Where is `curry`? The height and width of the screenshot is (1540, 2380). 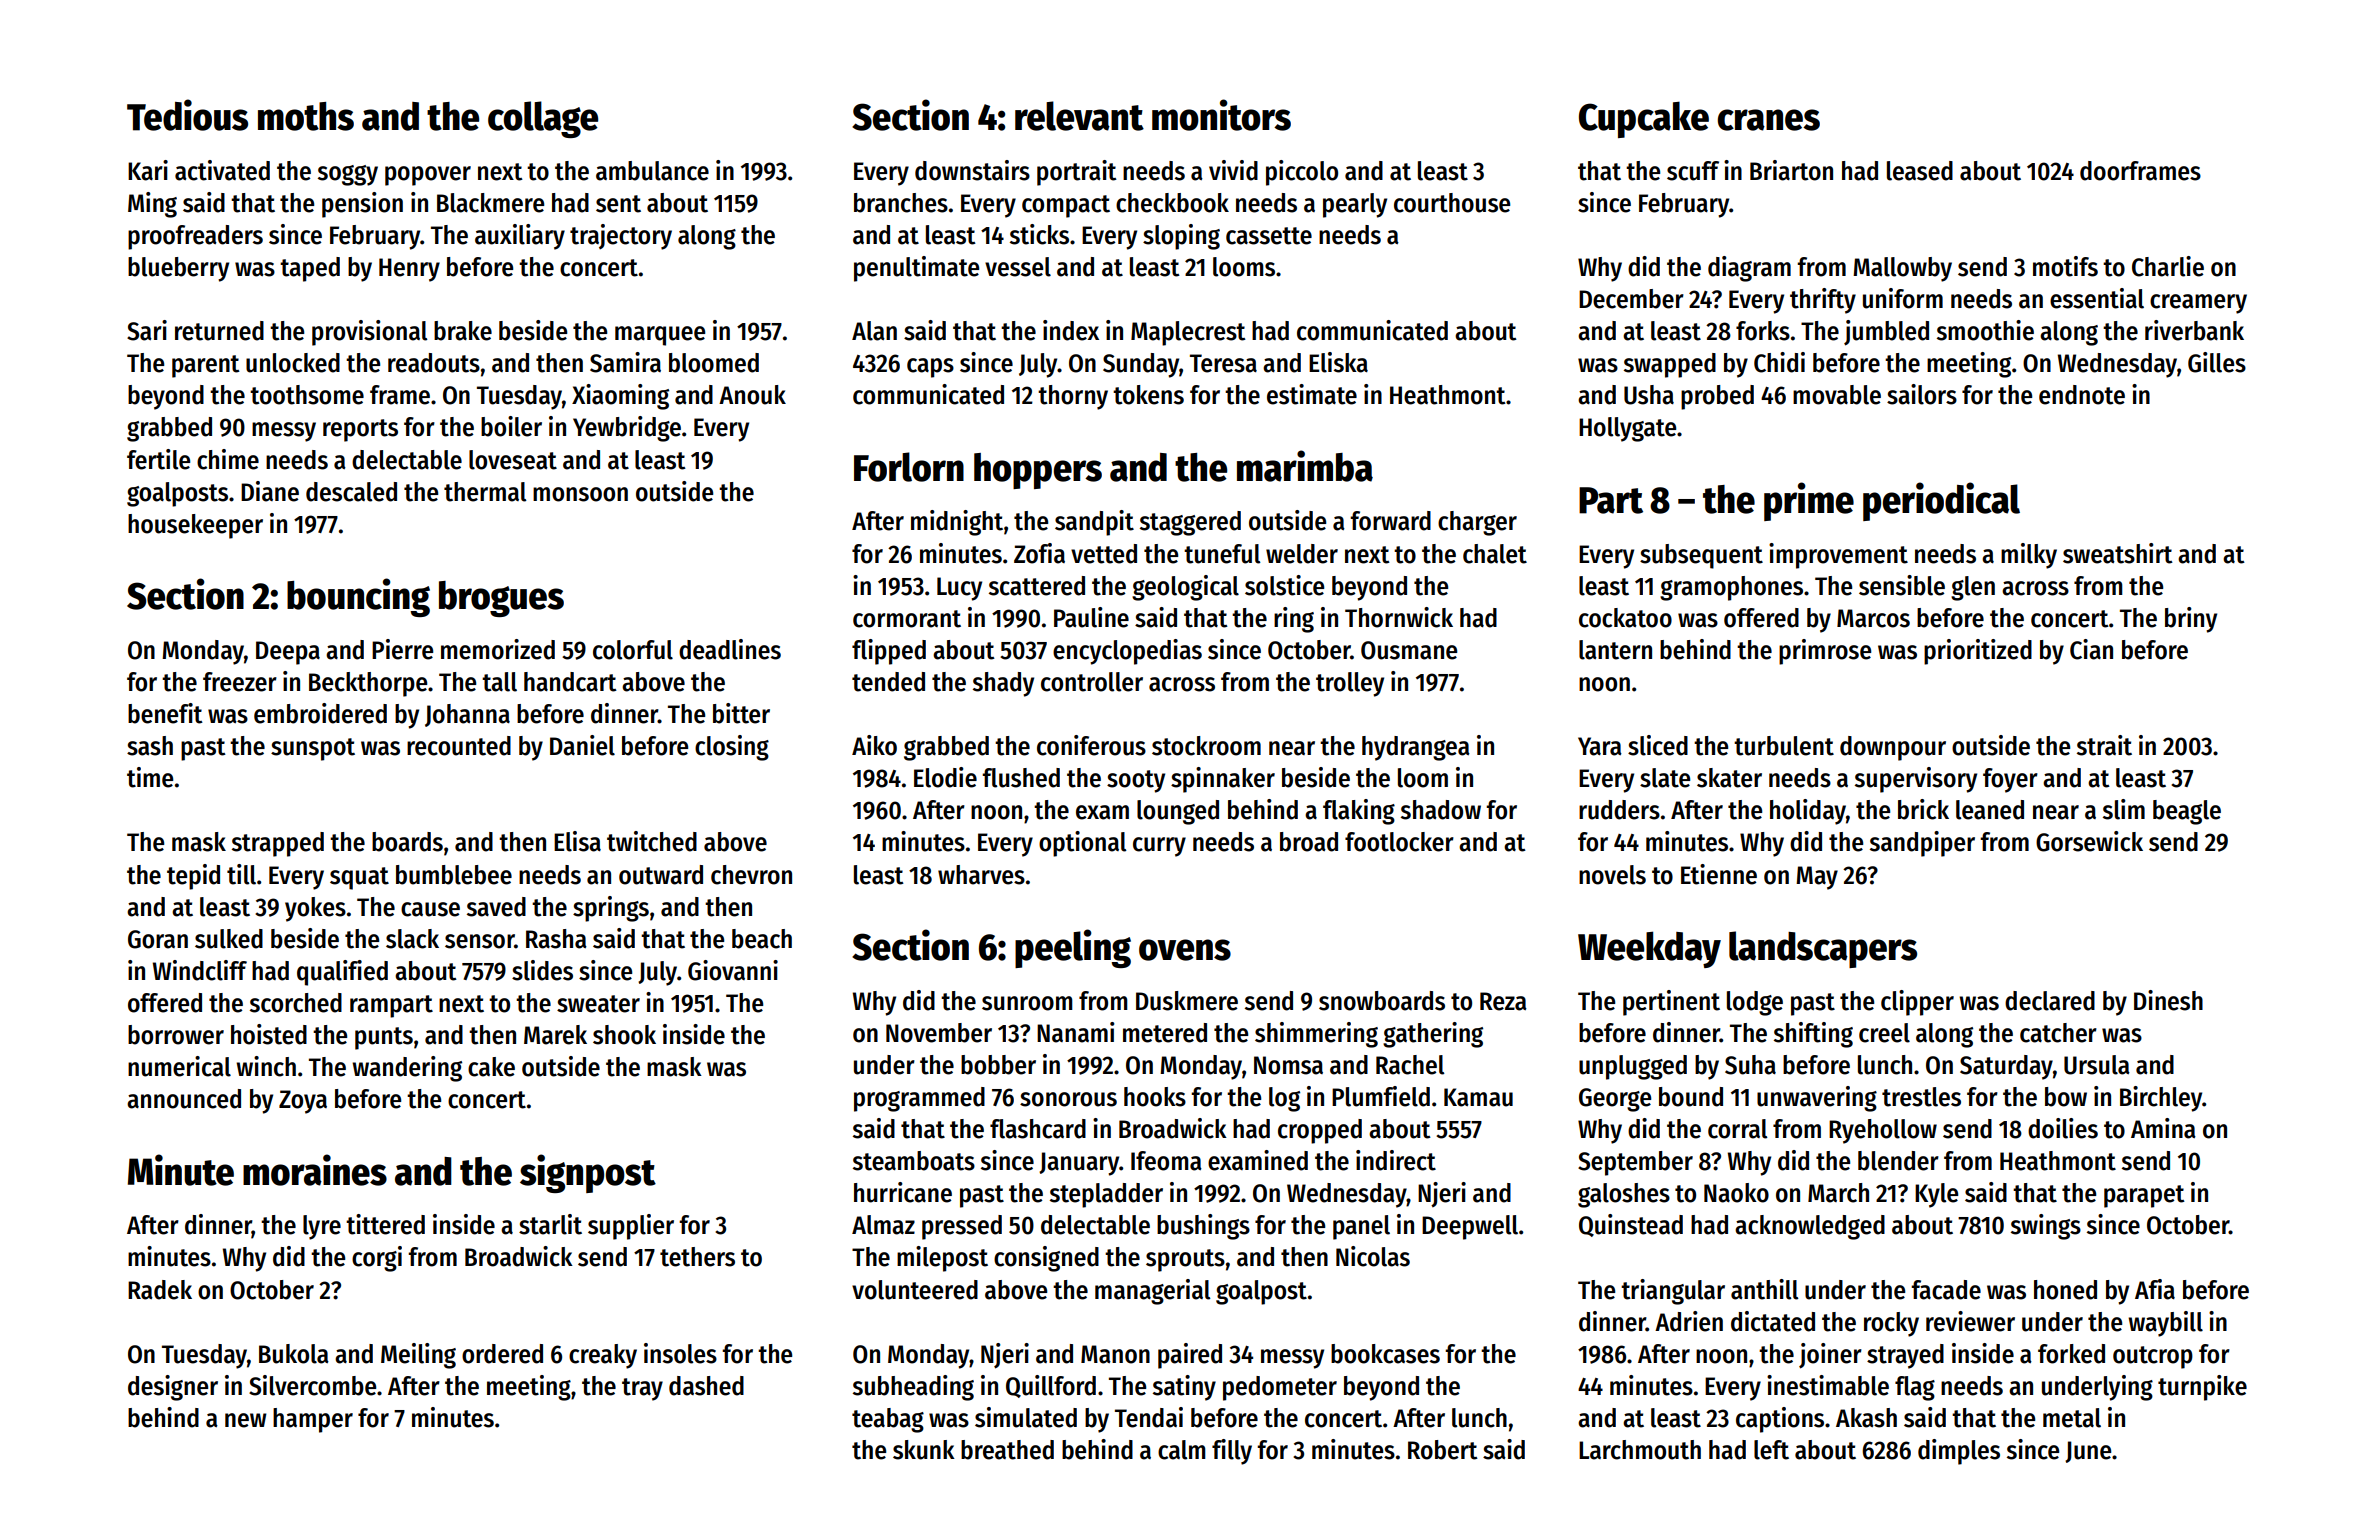
curry is located at coordinates (1159, 847).
